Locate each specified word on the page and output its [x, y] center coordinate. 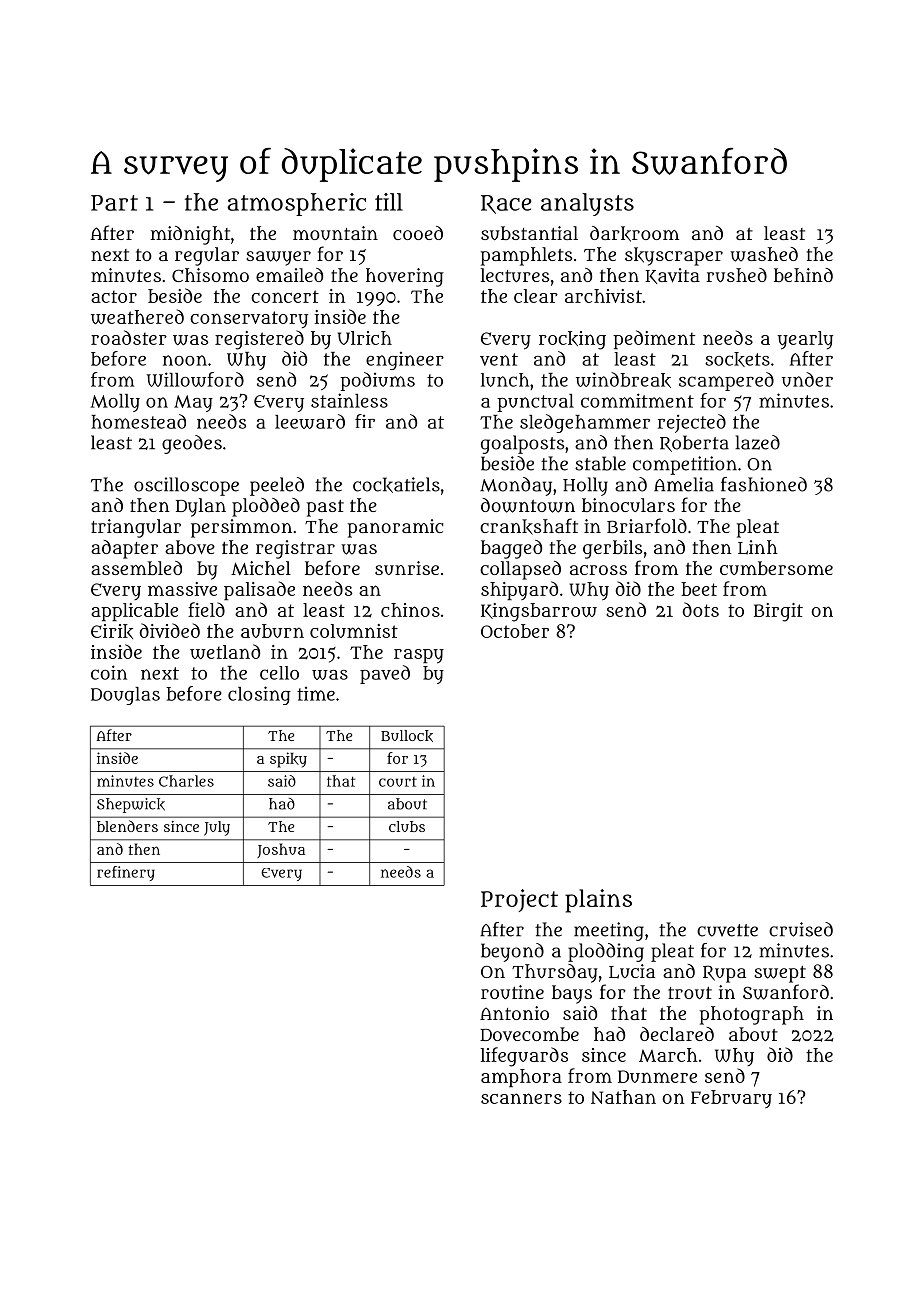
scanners [521, 1098]
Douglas [125, 696]
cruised [801, 929]
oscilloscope [186, 486]
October [515, 631]
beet [699, 589]
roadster [129, 337]
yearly [805, 340]
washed [764, 254]
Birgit [778, 612]
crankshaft [529, 526]
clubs [407, 826]
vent [499, 359]
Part [114, 203]
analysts [587, 204]
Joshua [281, 850]
